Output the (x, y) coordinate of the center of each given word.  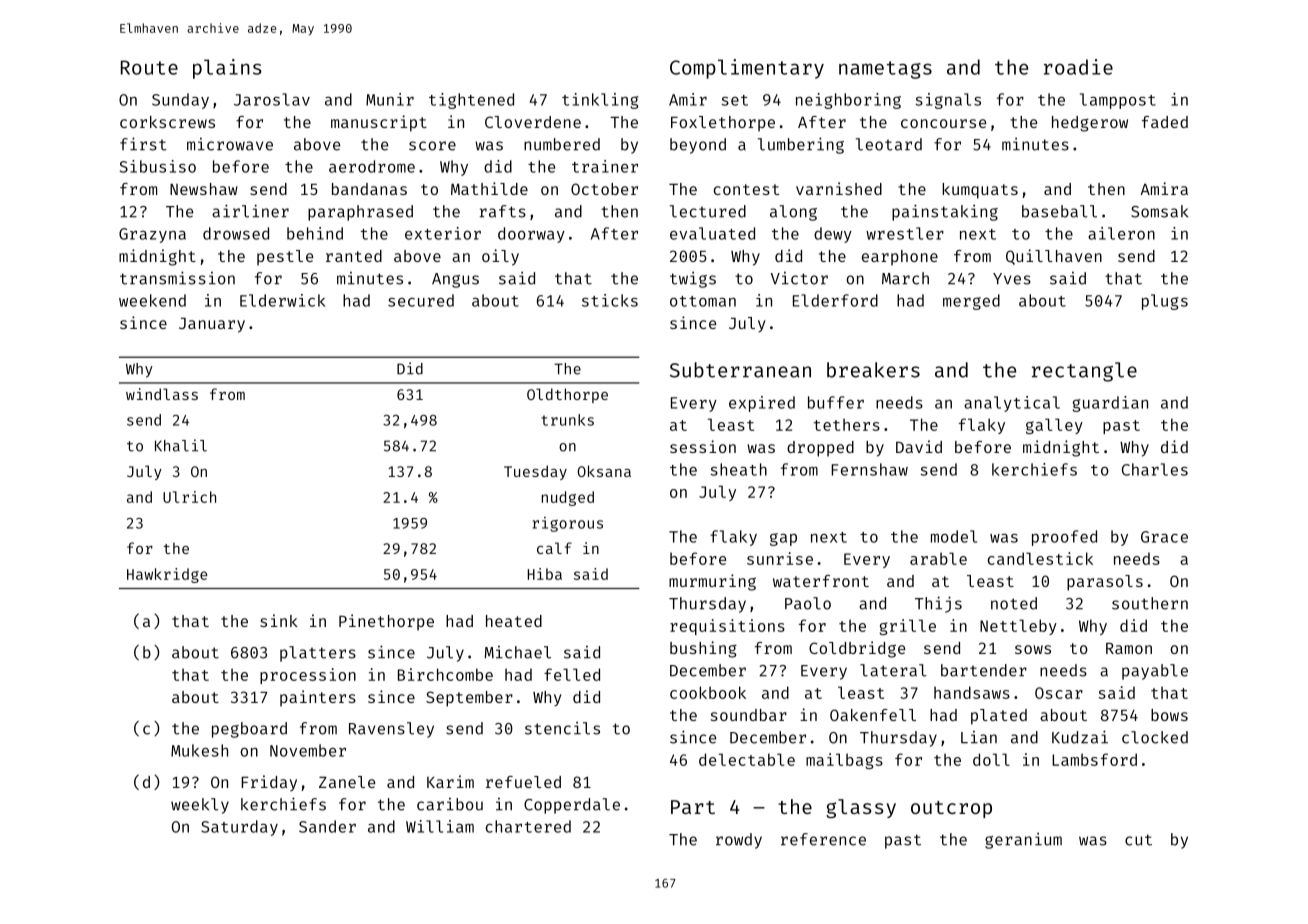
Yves (1012, 279)
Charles (1155, 469)
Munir (390, 99)
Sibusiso (158, 166)
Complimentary (747, 69)
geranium (1023, 841)
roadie (1078, 67)
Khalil (181, 445)
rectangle (1084, 372)
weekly (200, 806)
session (703, 446)
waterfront (821, 581)
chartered (528, 826)
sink (279, 620)
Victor (799, 278)
